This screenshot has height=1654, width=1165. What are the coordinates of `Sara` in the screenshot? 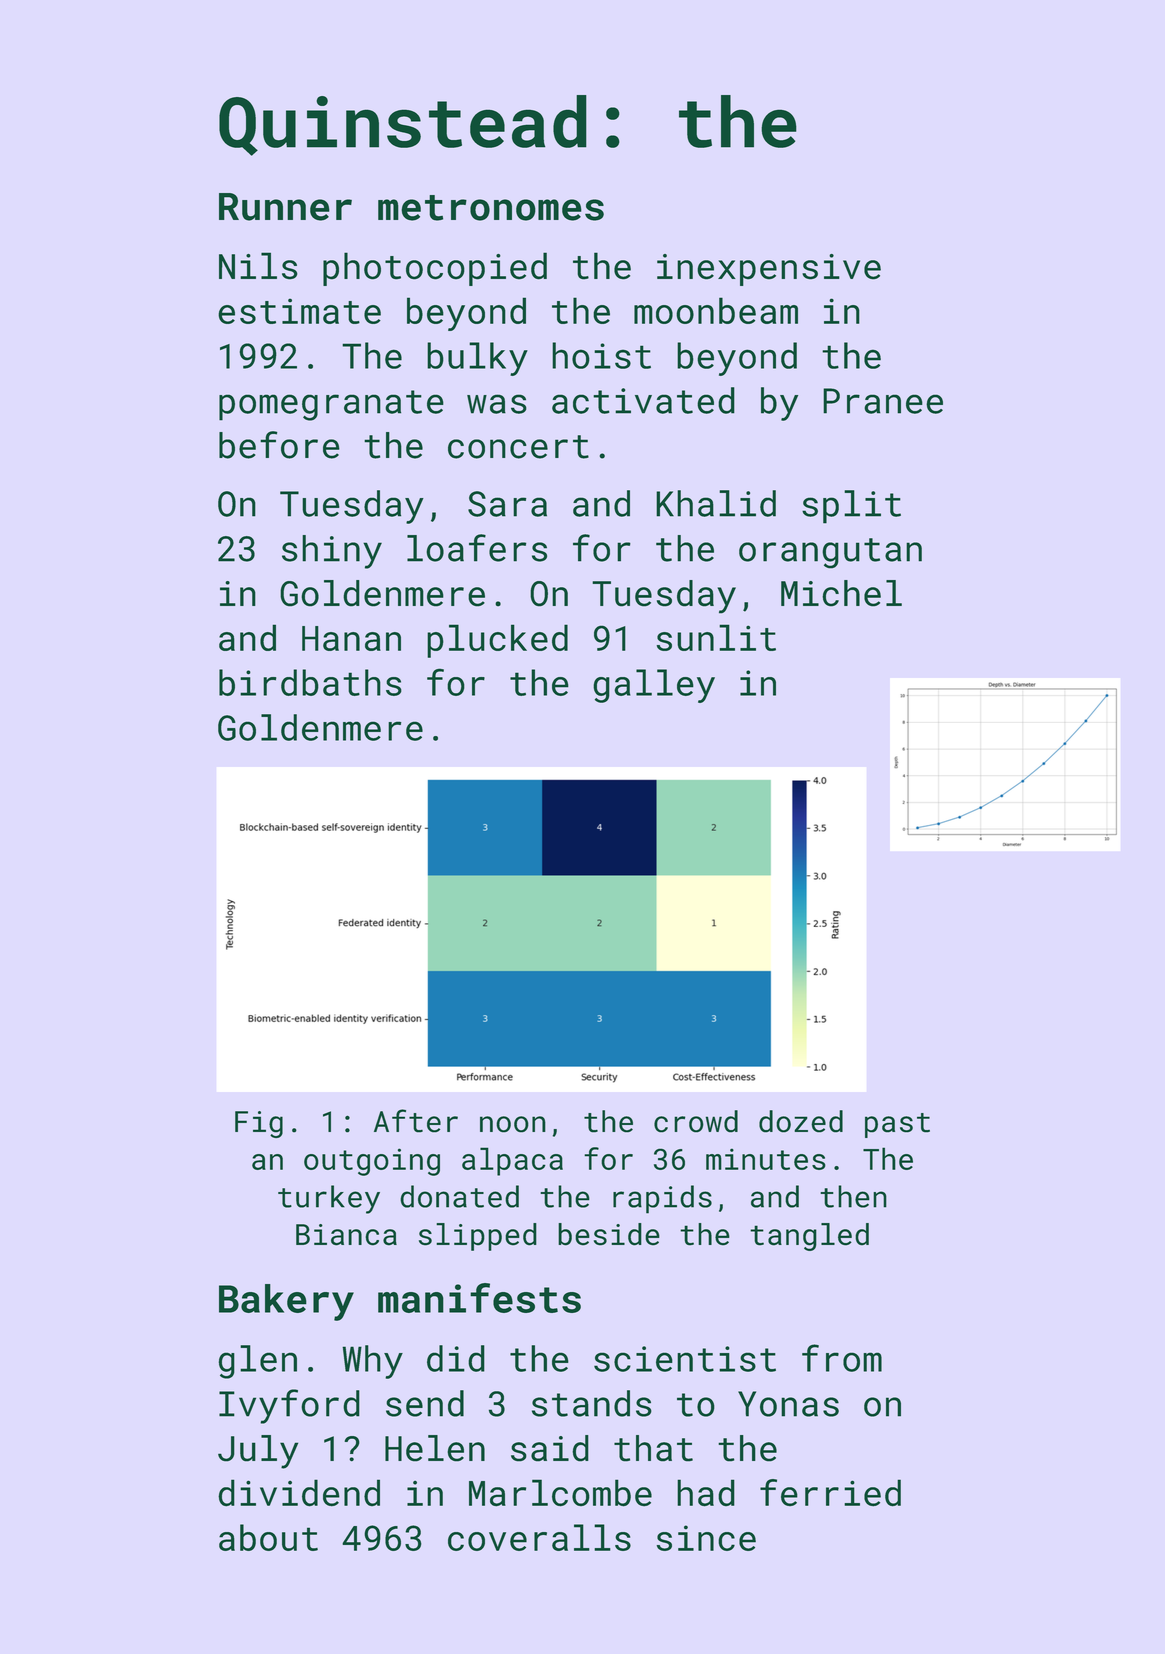 It's located at (507, 504).
